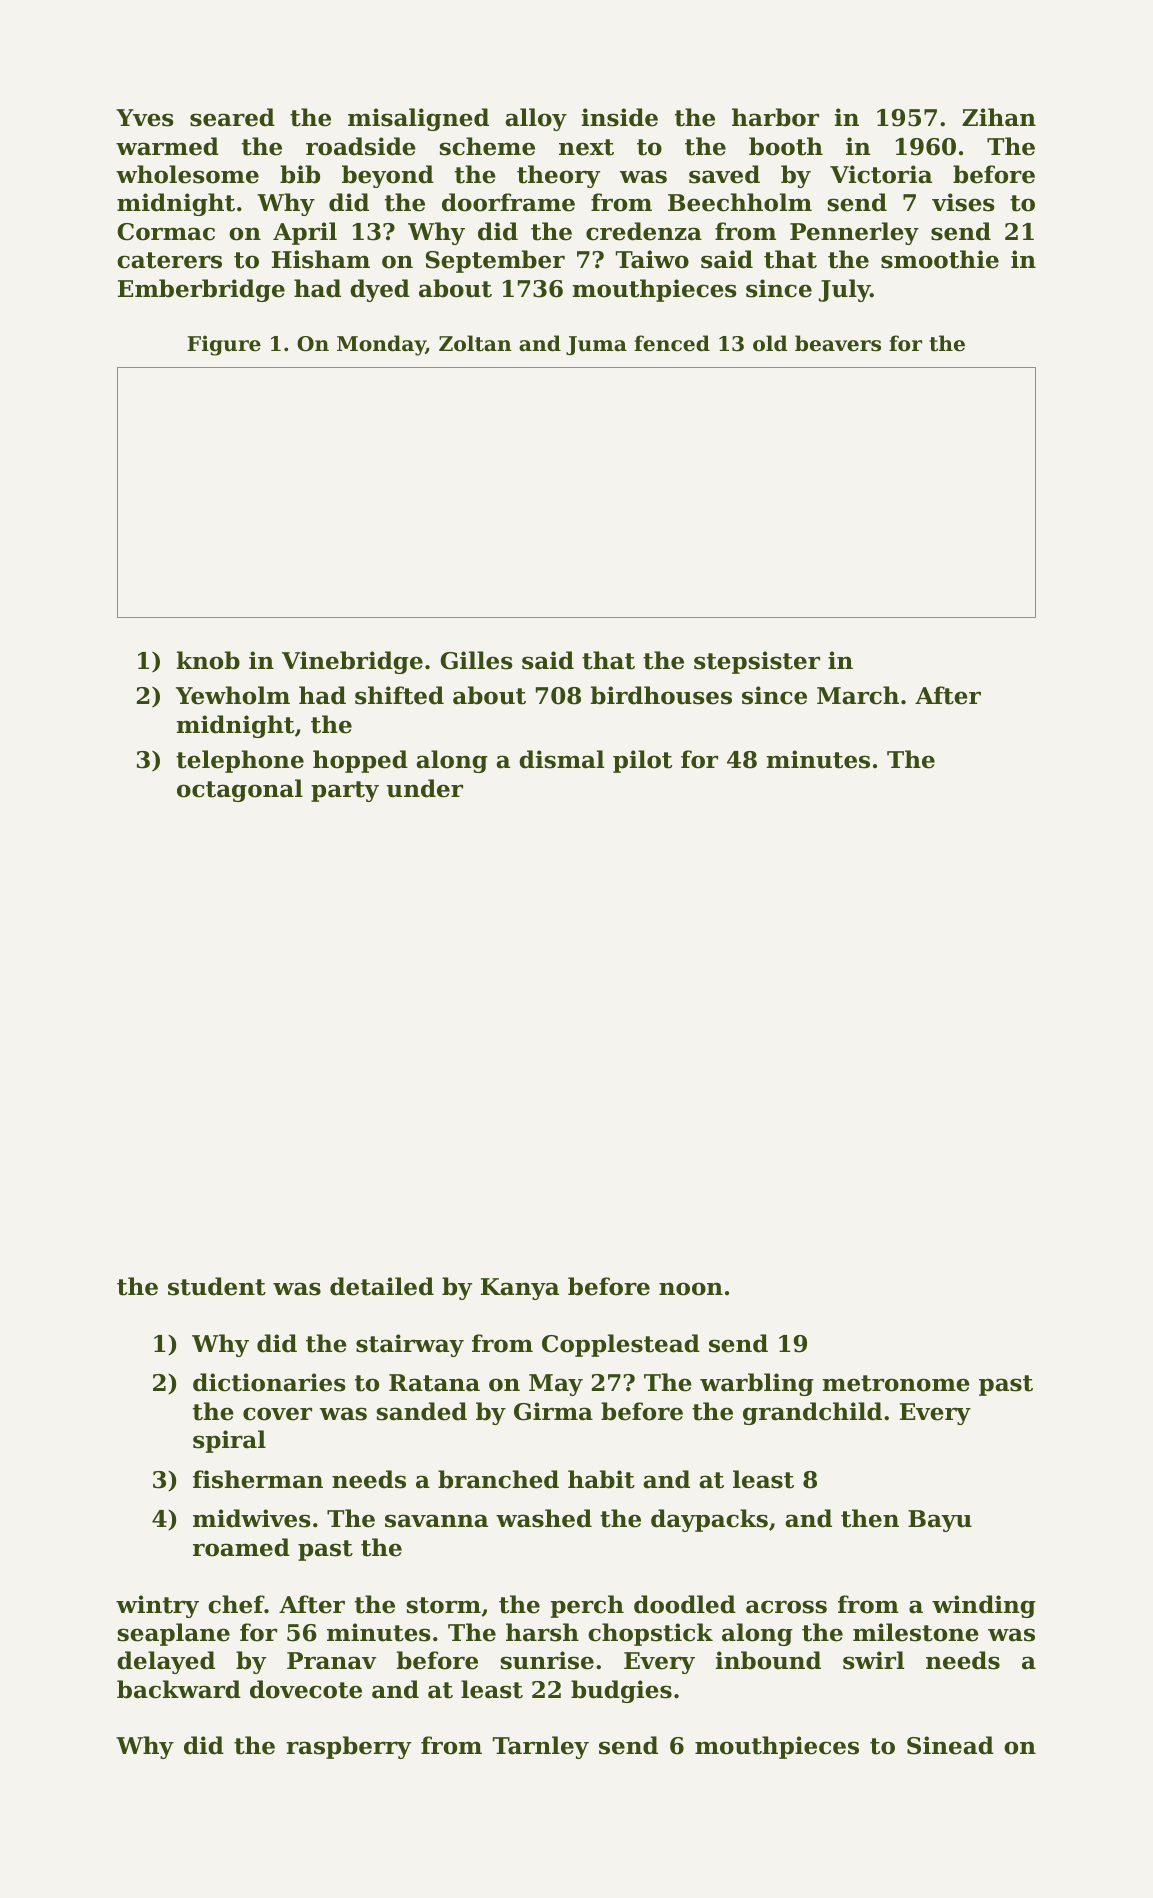  What do you see at coordinates (352, 662) in the page?
I see `Vinebridge` at bounding box center [352, 662].
